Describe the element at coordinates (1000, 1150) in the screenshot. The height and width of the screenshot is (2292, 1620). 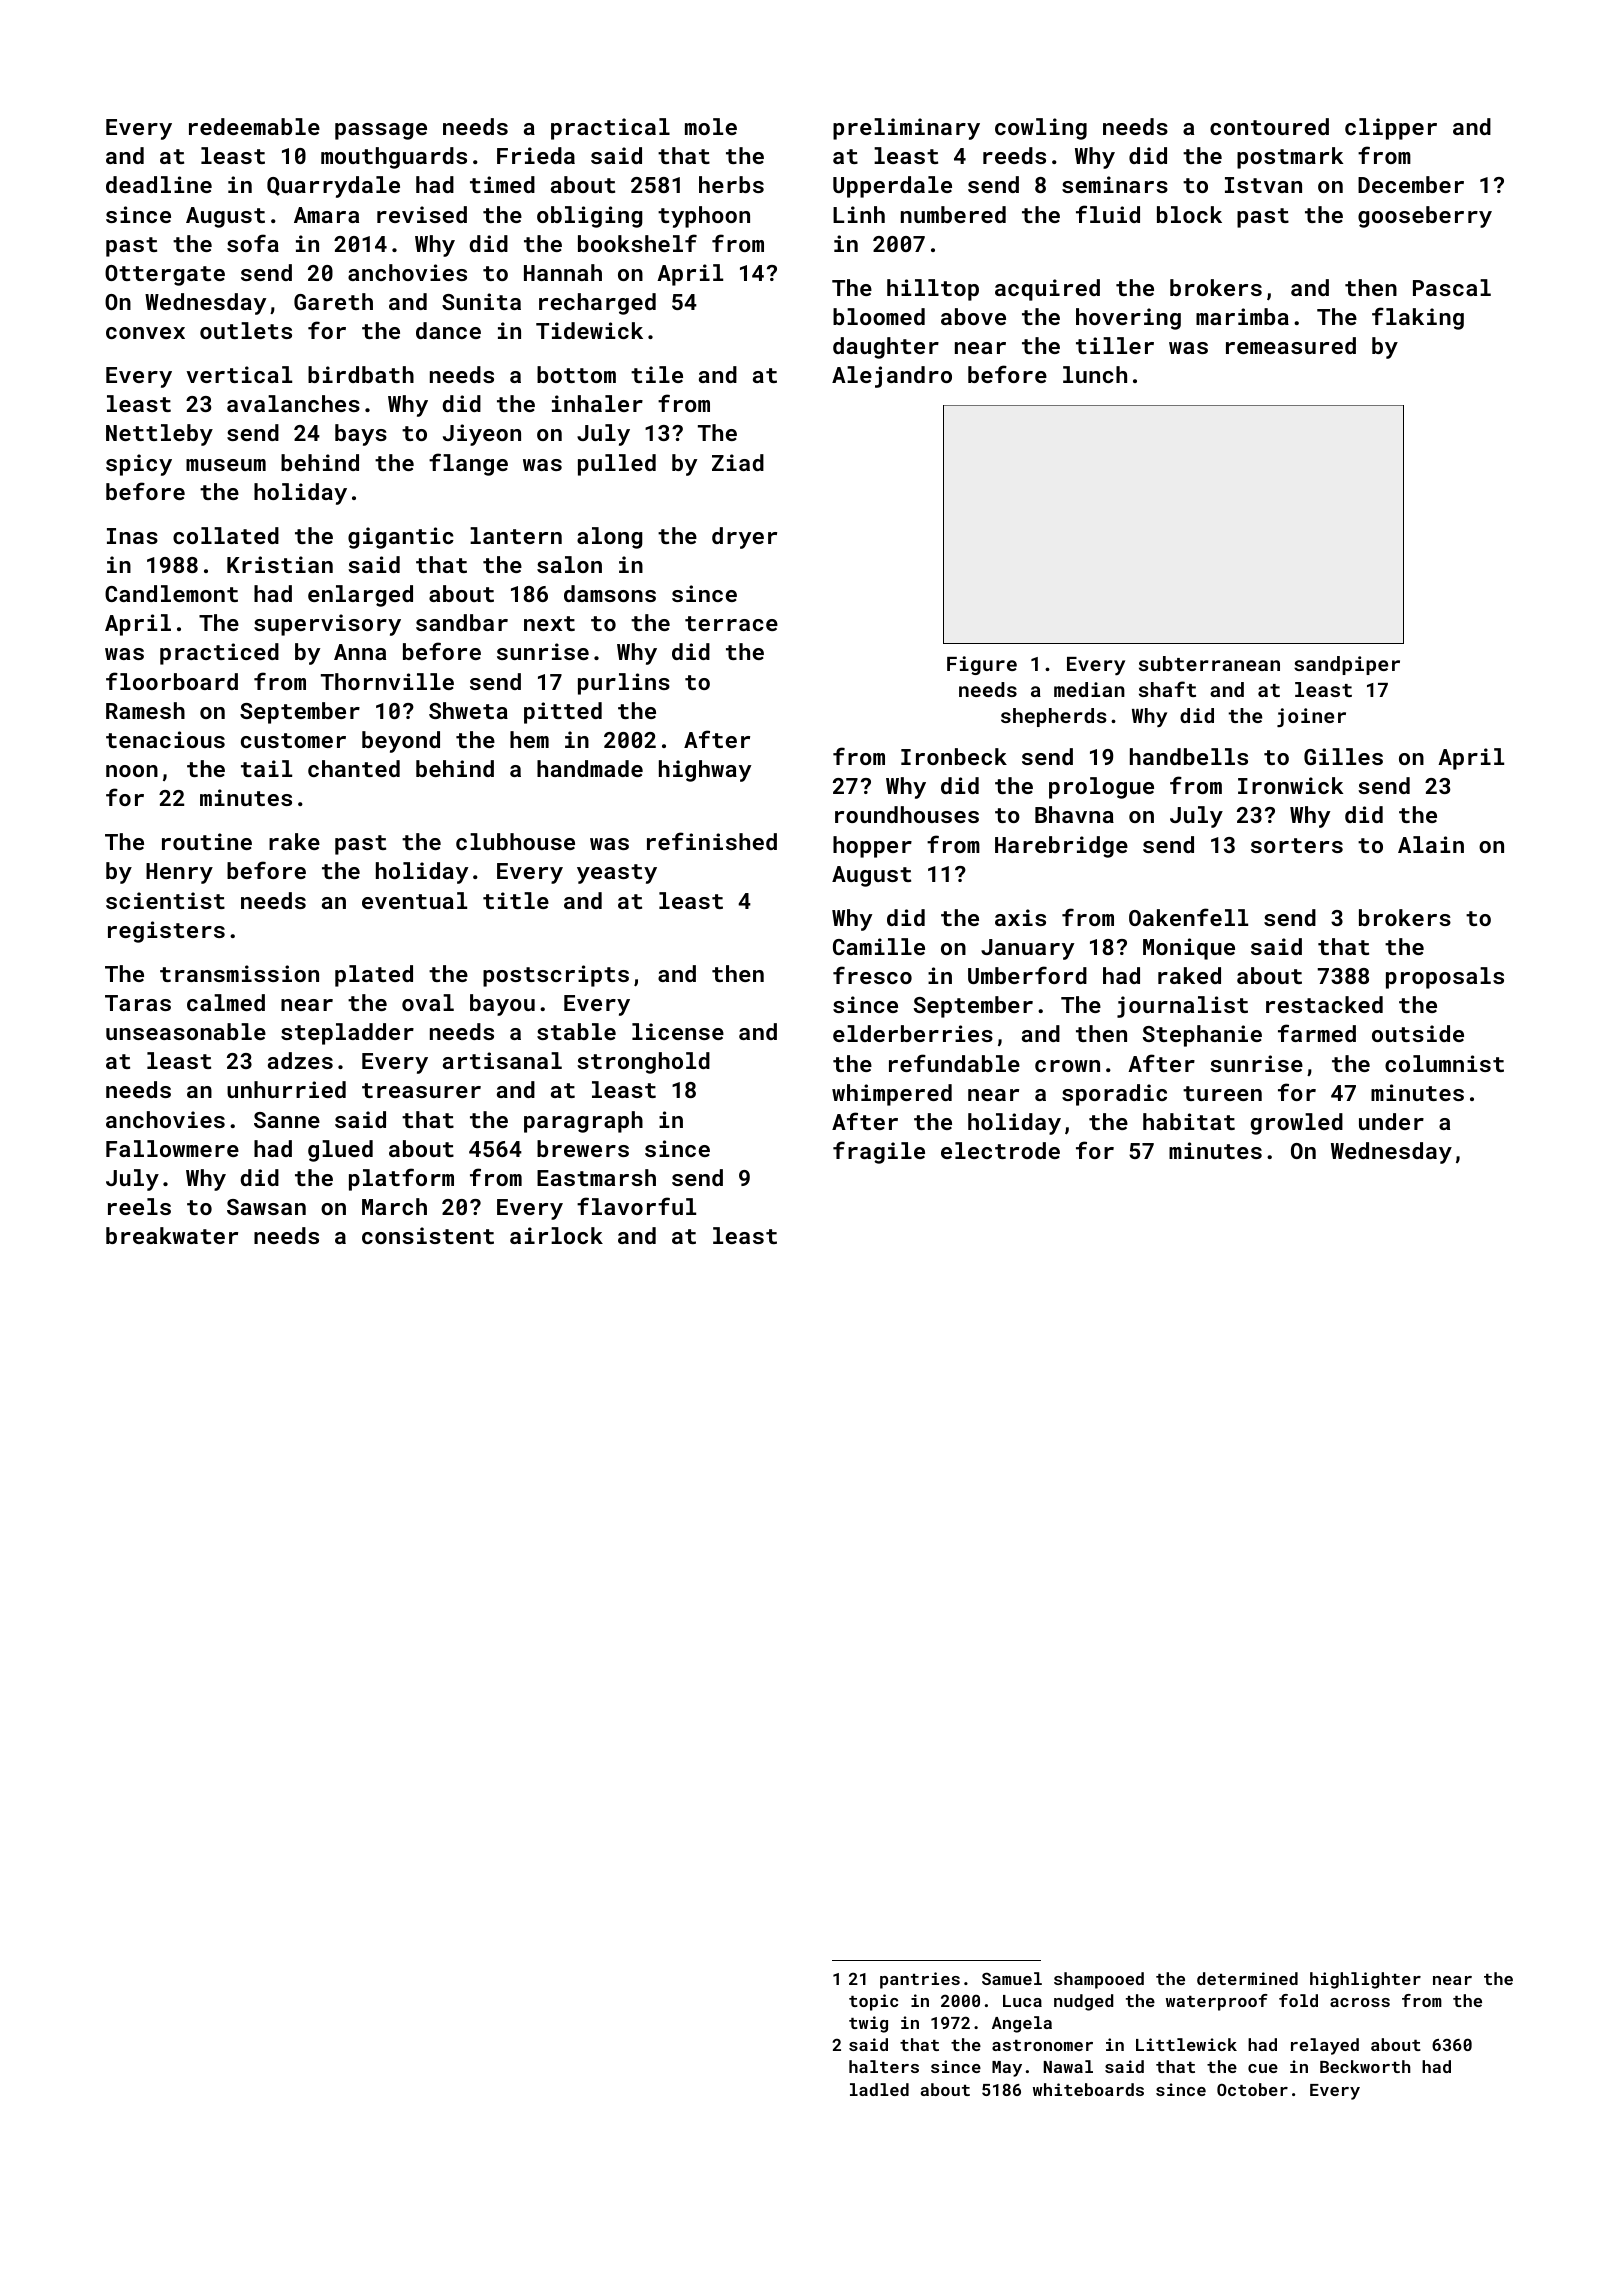
I see `electrode` at that location.
